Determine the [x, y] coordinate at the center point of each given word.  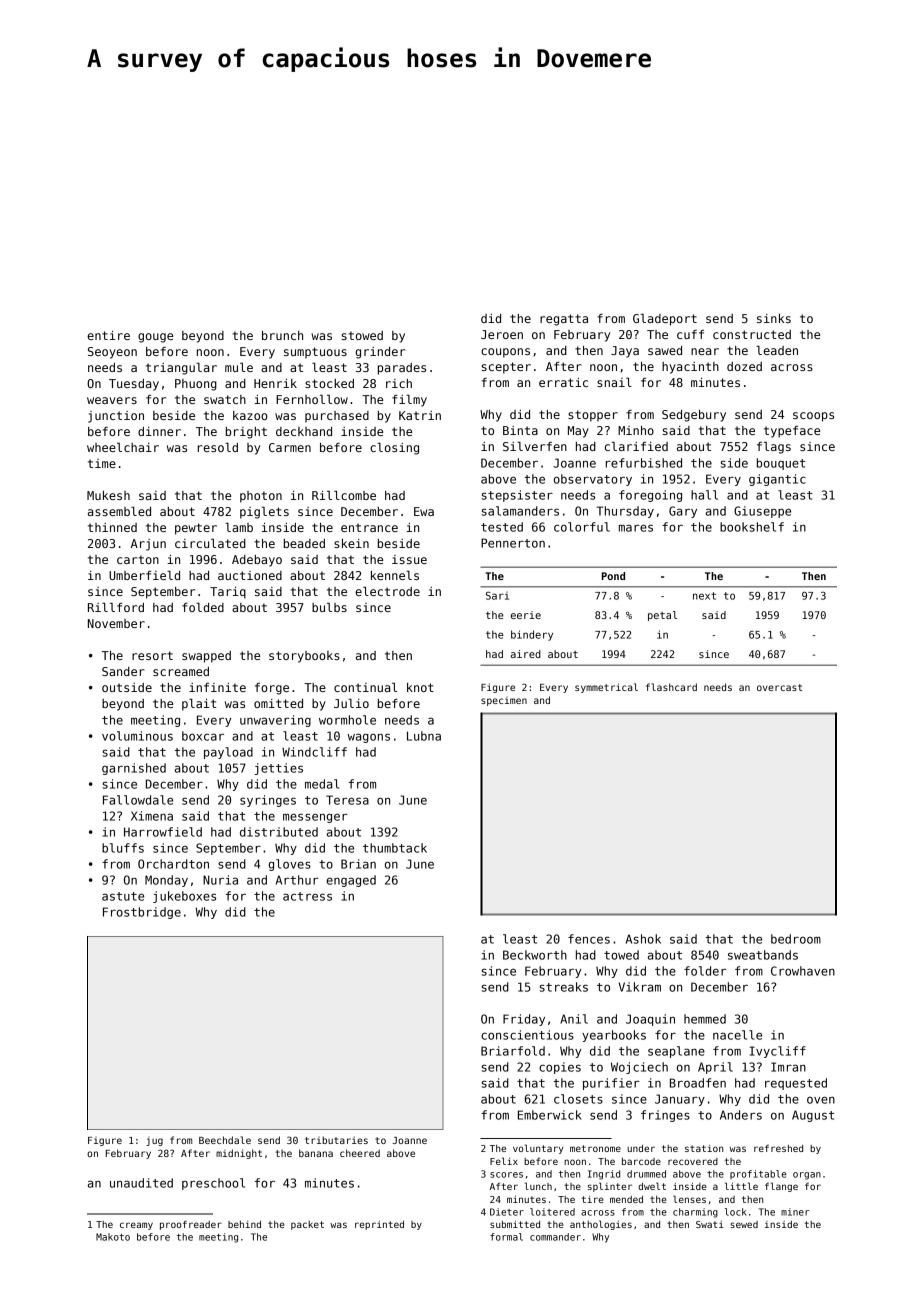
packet [307, 1225]
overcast [779, 687]
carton [138, 559]
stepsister [517, 496]
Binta [520, 430]
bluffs [123, 848]
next [704, 596]
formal [506, 1237]
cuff [690, 334]
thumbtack [395, 848]
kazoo [250, 415]
